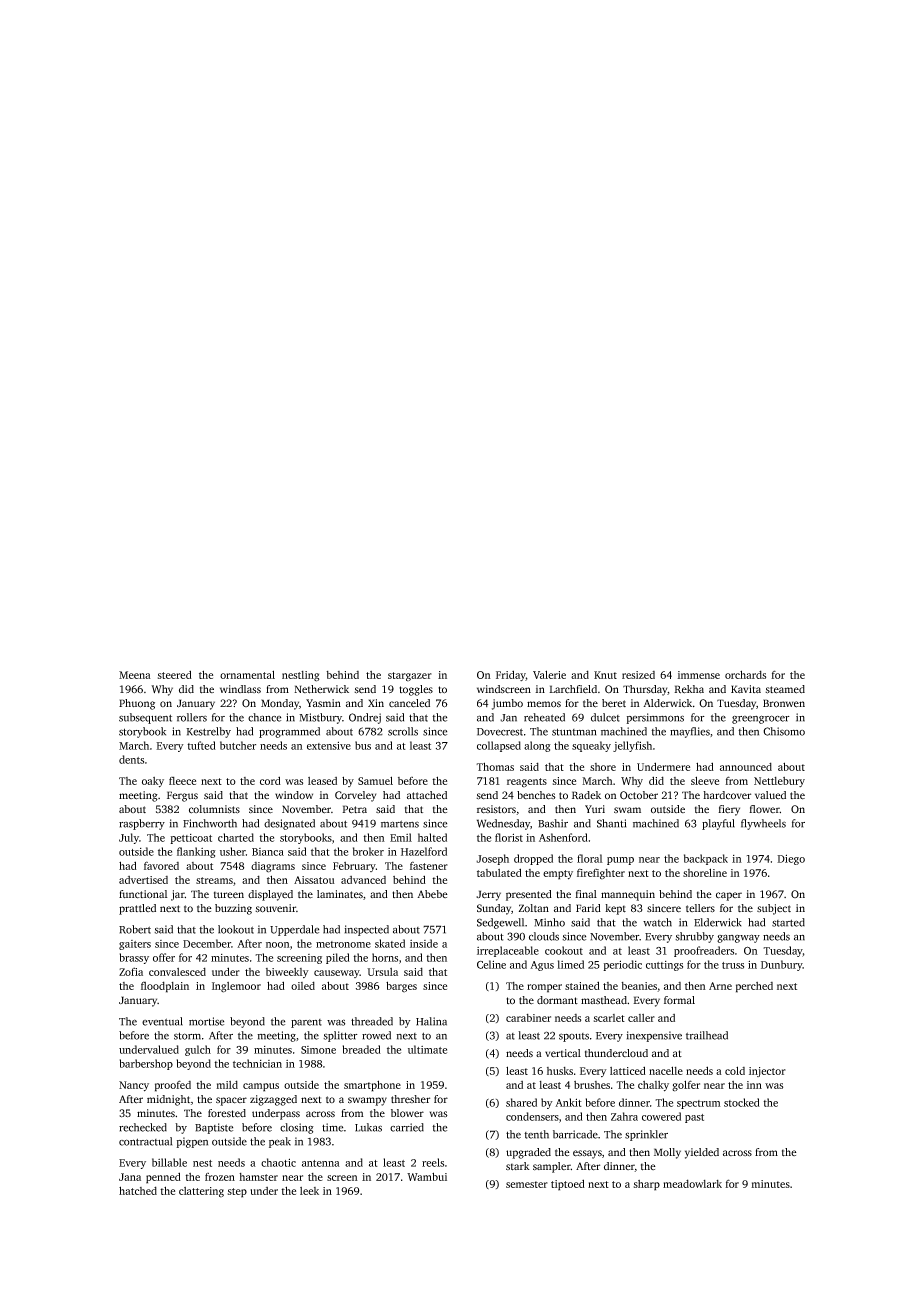  I want to click on mannequin, so click(628, 895).
